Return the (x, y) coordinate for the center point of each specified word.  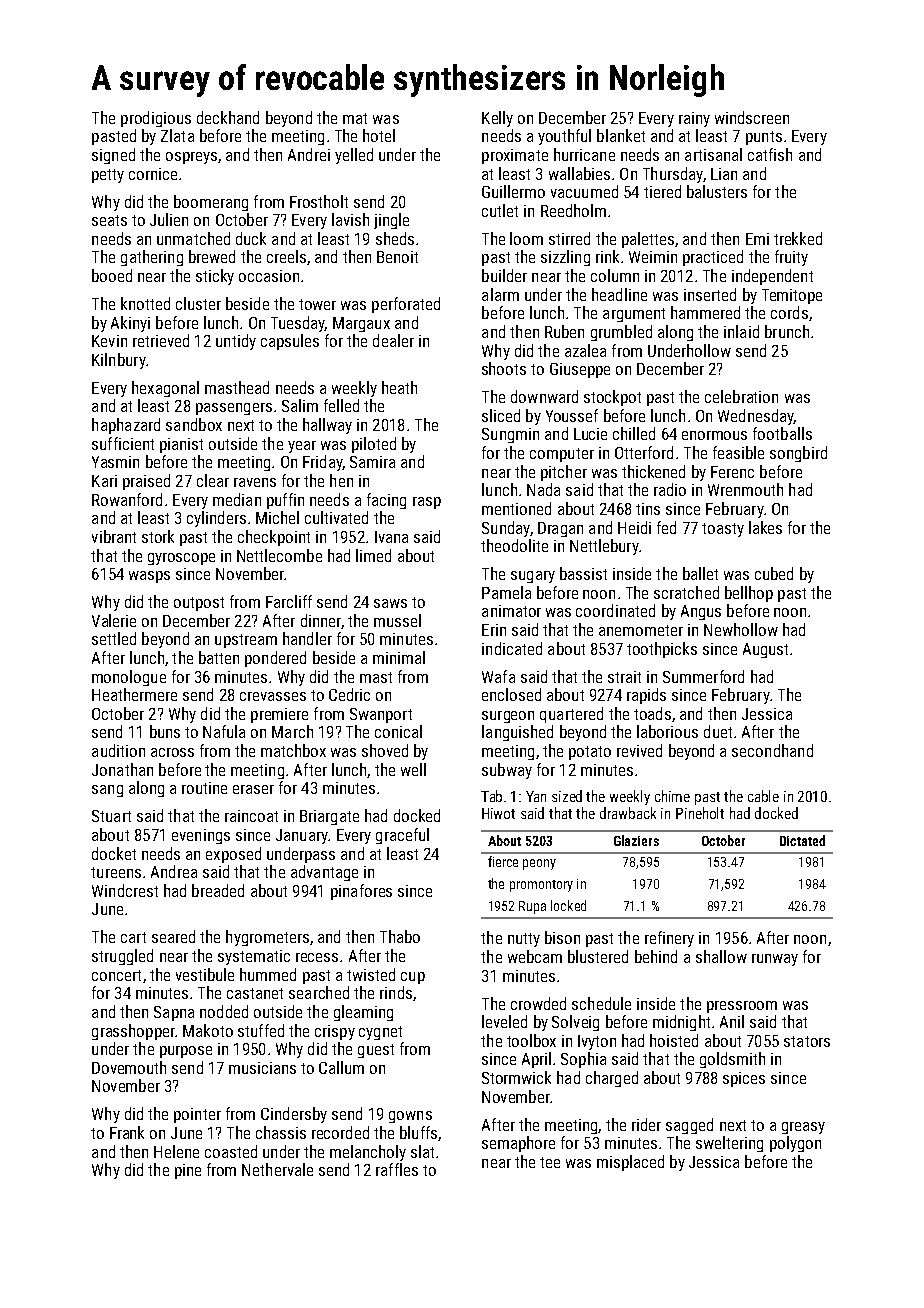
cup (413, 978)
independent (772, 277)
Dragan (560, 529)
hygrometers (267, 938)
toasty (723, 530)
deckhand (228, 117)
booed (112, 275)
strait (624, 677)
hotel (379, 135)
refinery (669, 939)
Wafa (498, 676)
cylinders (216, 519)
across (172, 752)
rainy (694, 119)
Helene (176, 1151)
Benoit (397, 257)
